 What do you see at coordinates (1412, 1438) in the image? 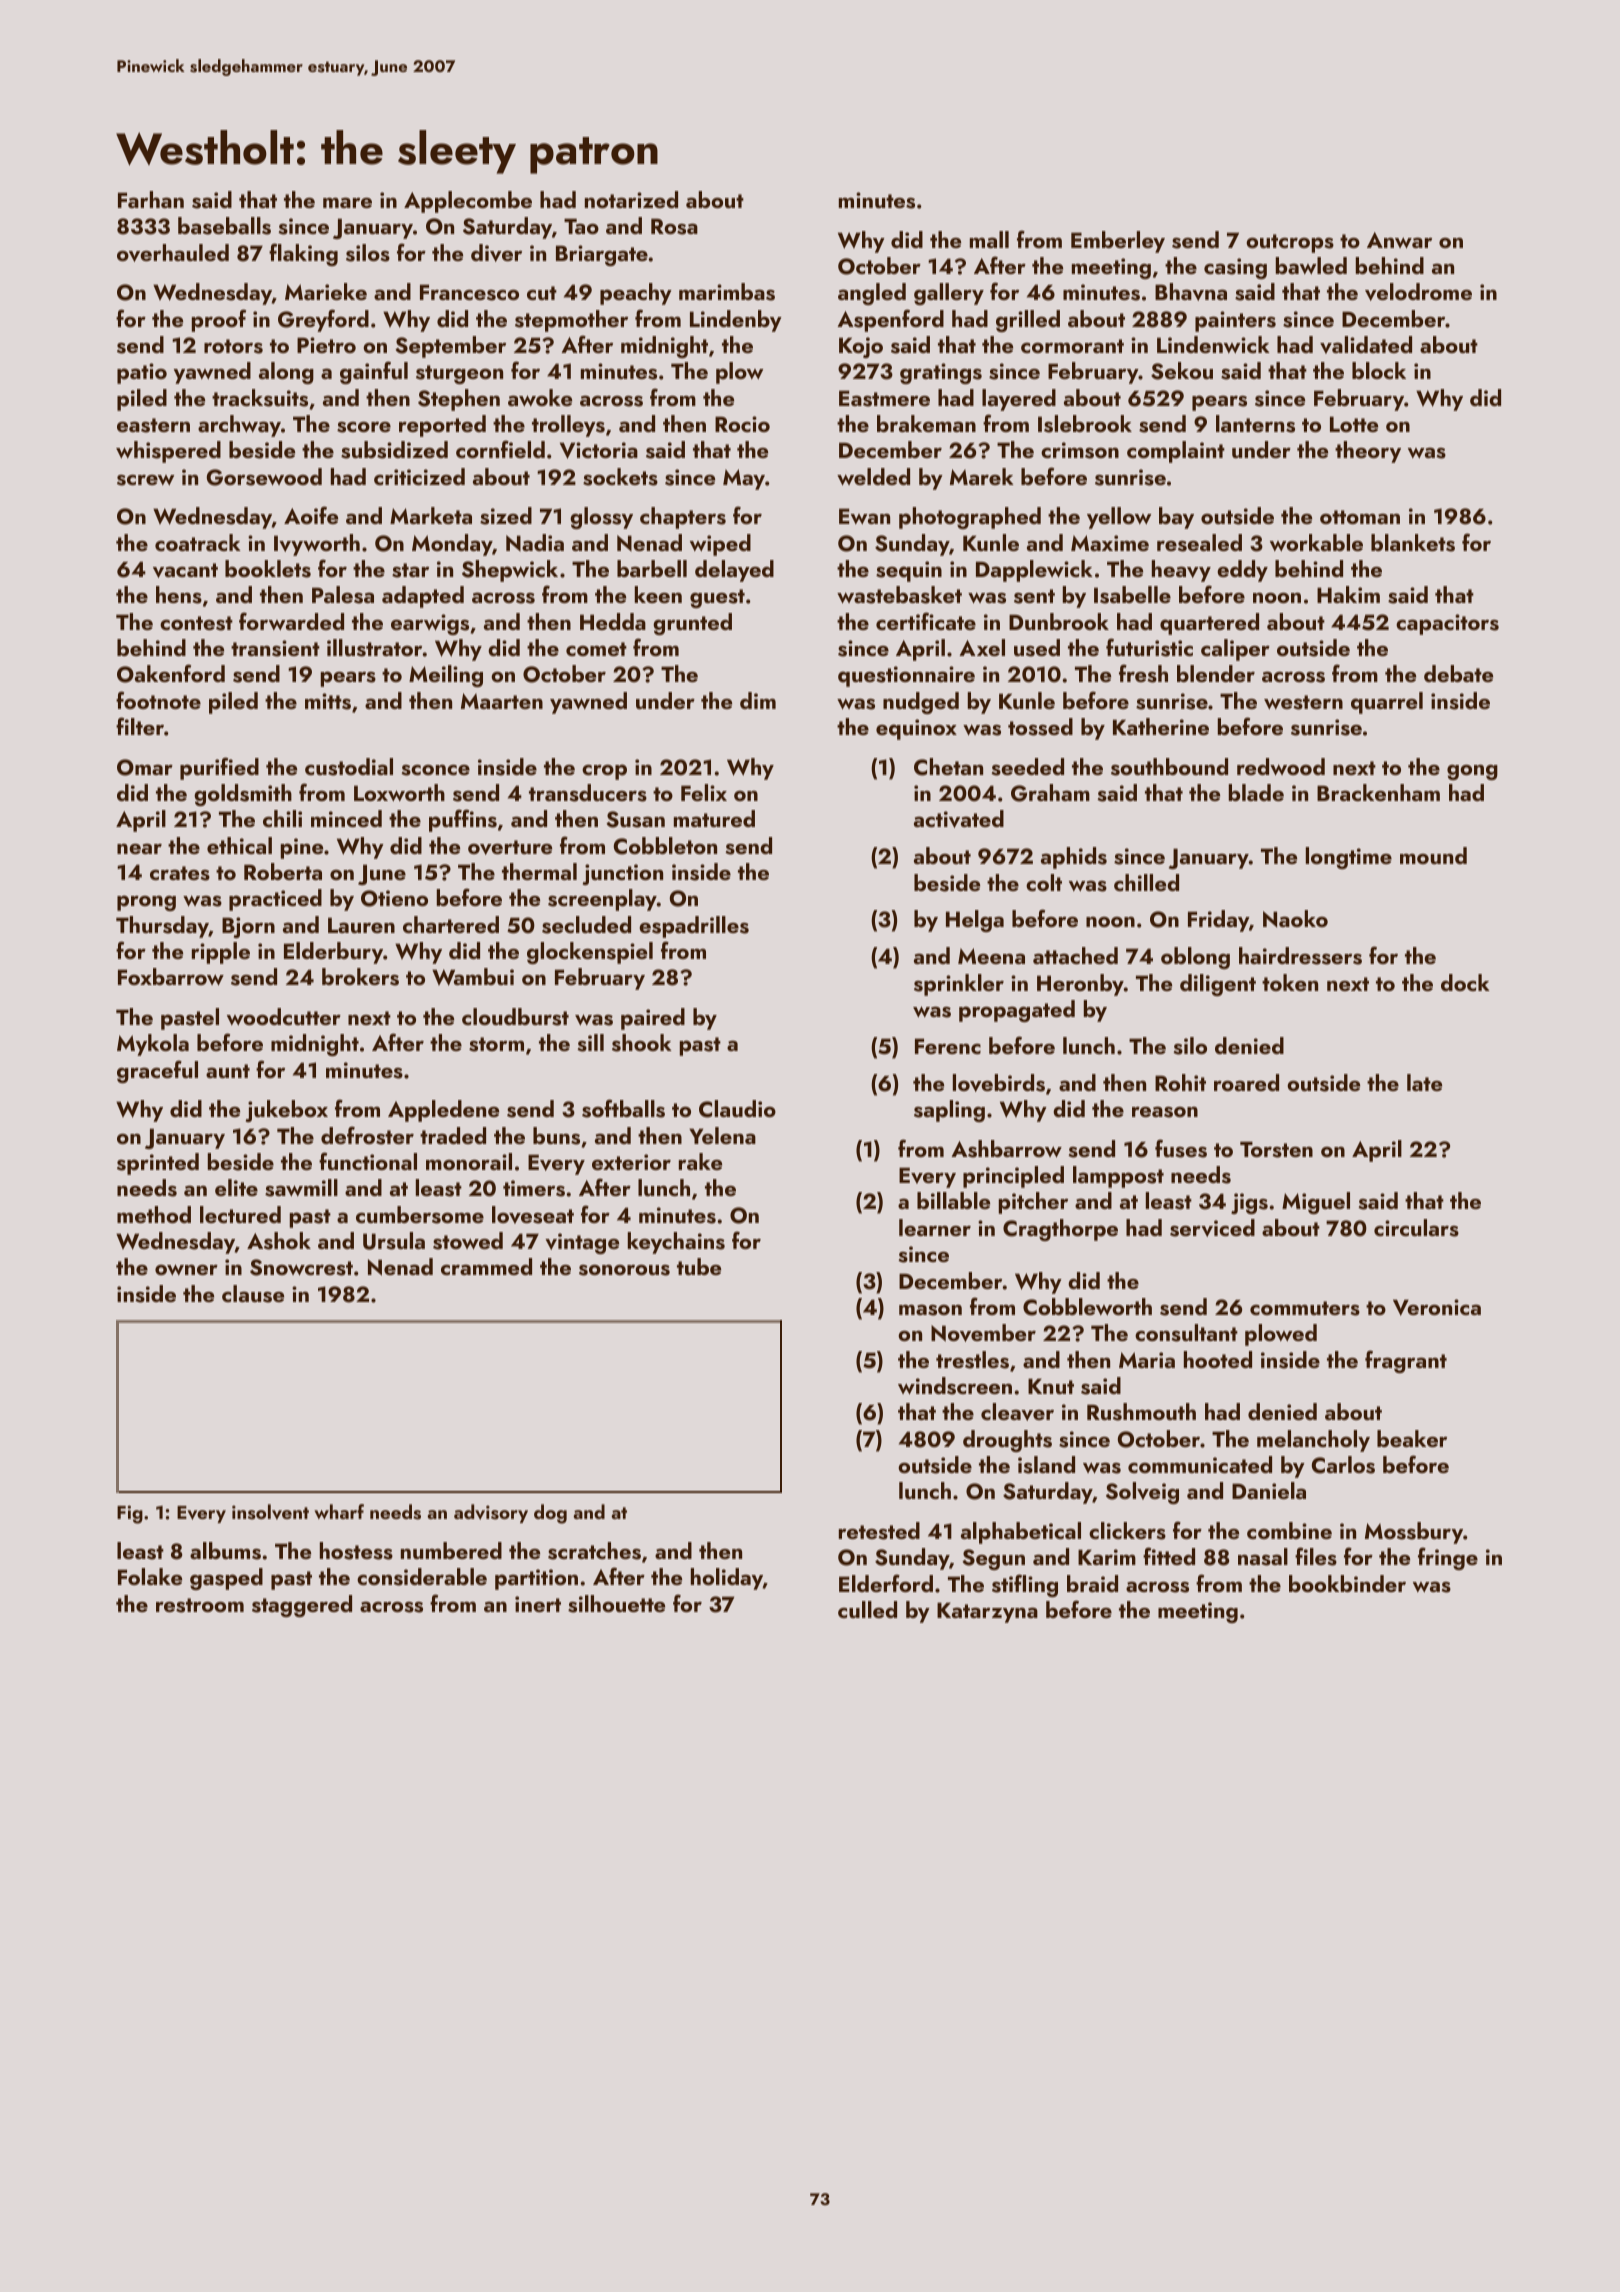
I see `beaker` at bounding box center [1412, 1438].
